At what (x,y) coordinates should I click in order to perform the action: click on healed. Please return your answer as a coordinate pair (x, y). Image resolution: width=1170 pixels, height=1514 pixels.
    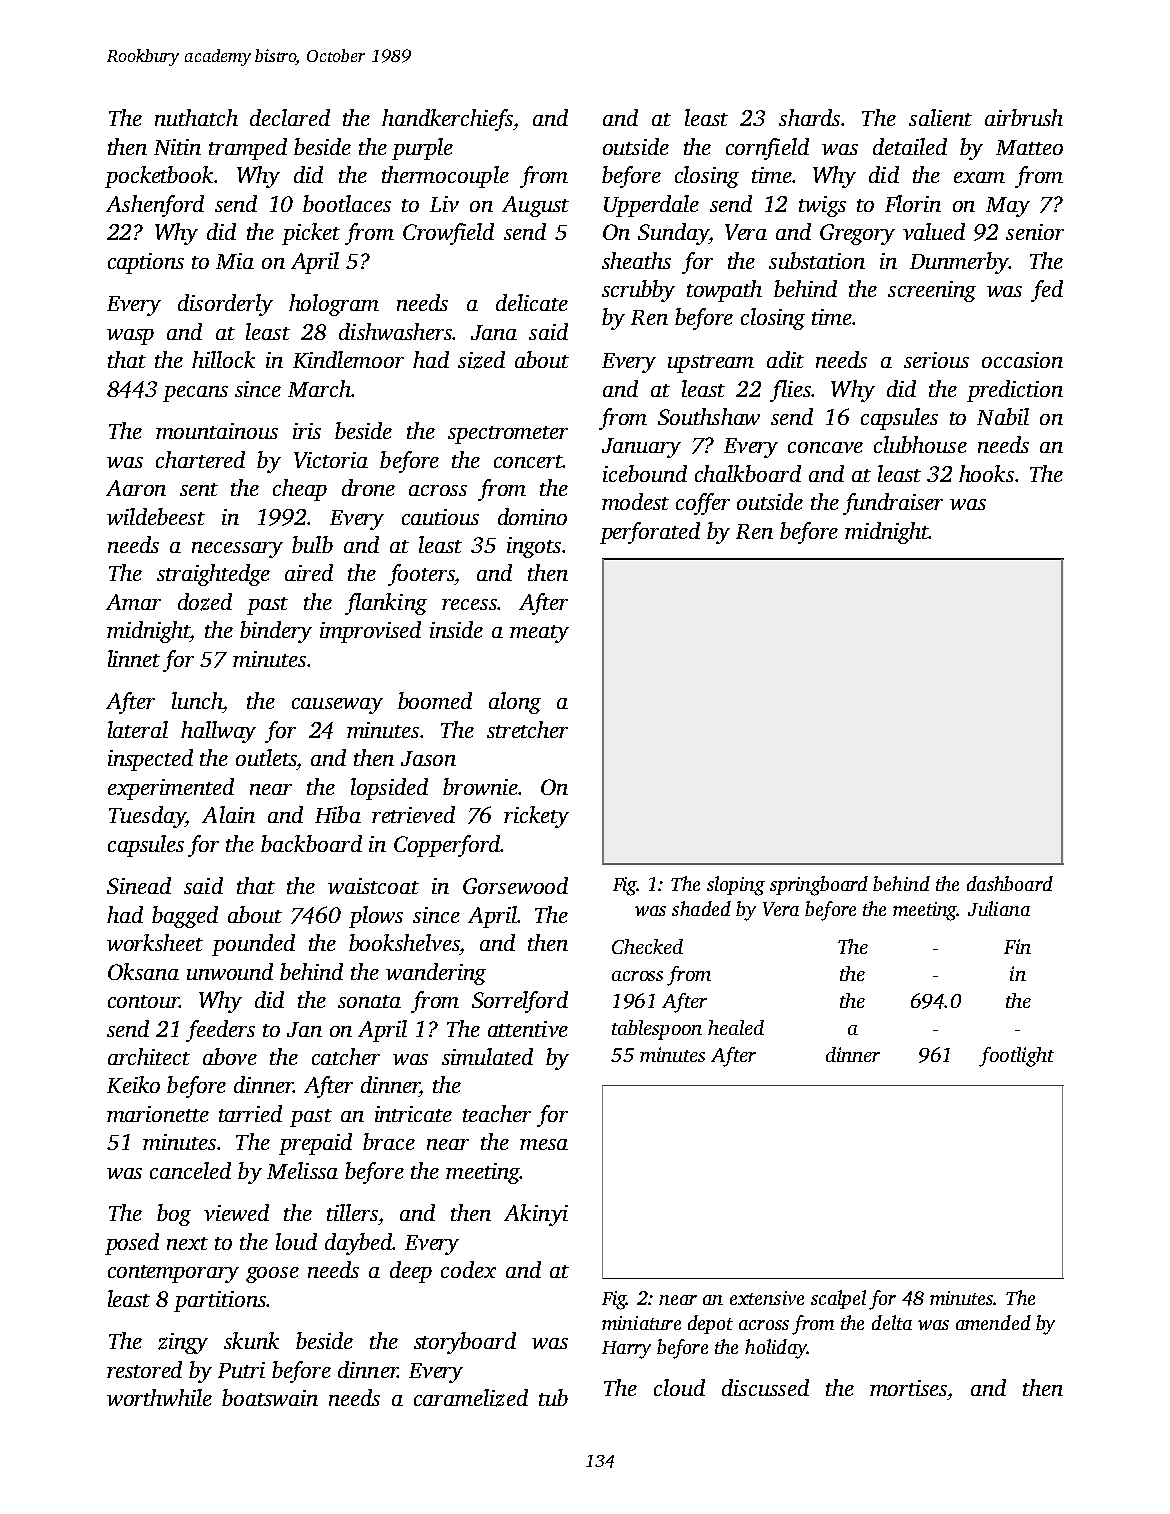
    Looking at the image, I should click on (736, 1027).
